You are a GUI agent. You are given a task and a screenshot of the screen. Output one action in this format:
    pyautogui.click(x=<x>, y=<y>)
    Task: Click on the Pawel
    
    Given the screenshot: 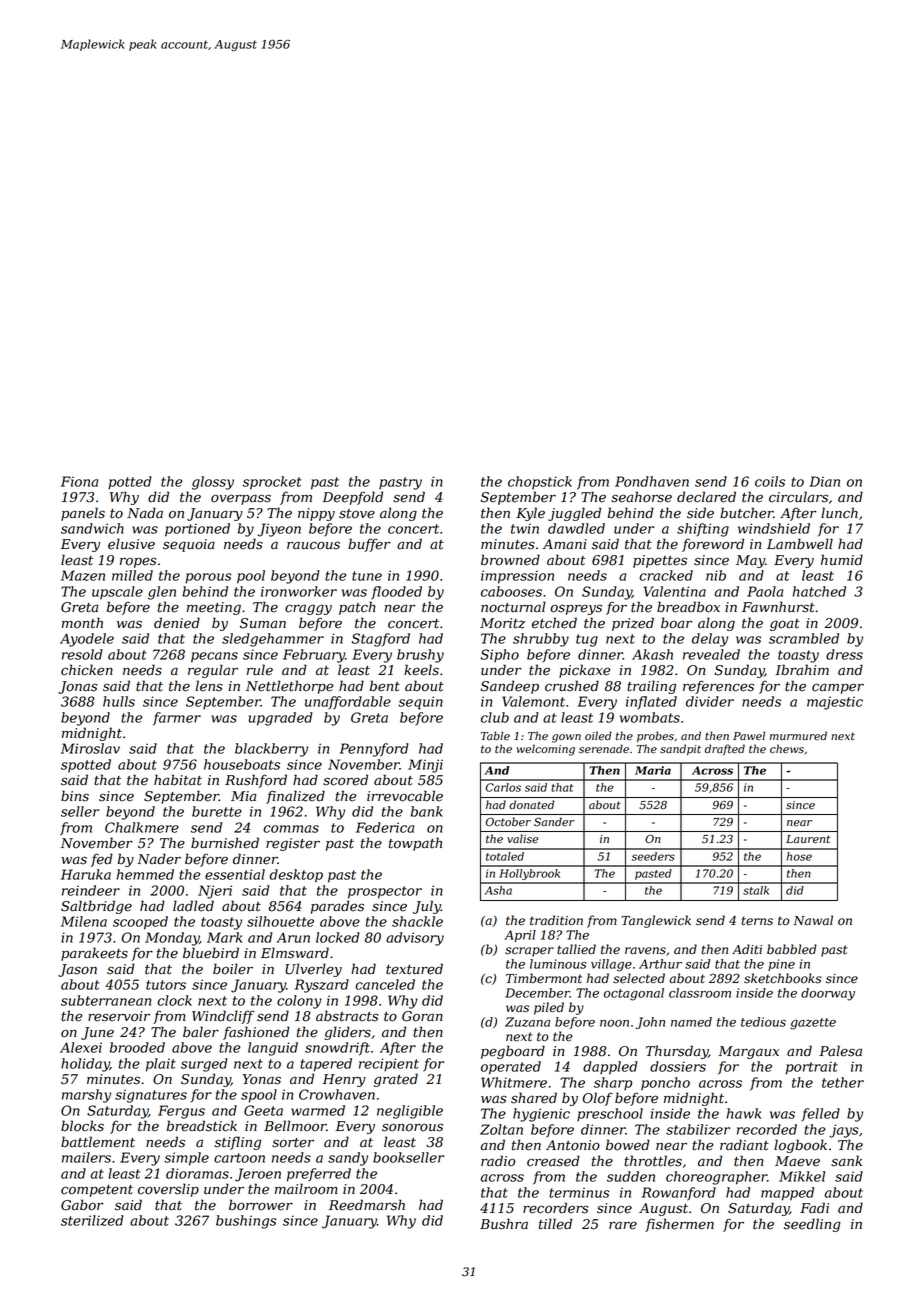 What is the action you would take?
    pyautogui.click(x=749, y=736)
